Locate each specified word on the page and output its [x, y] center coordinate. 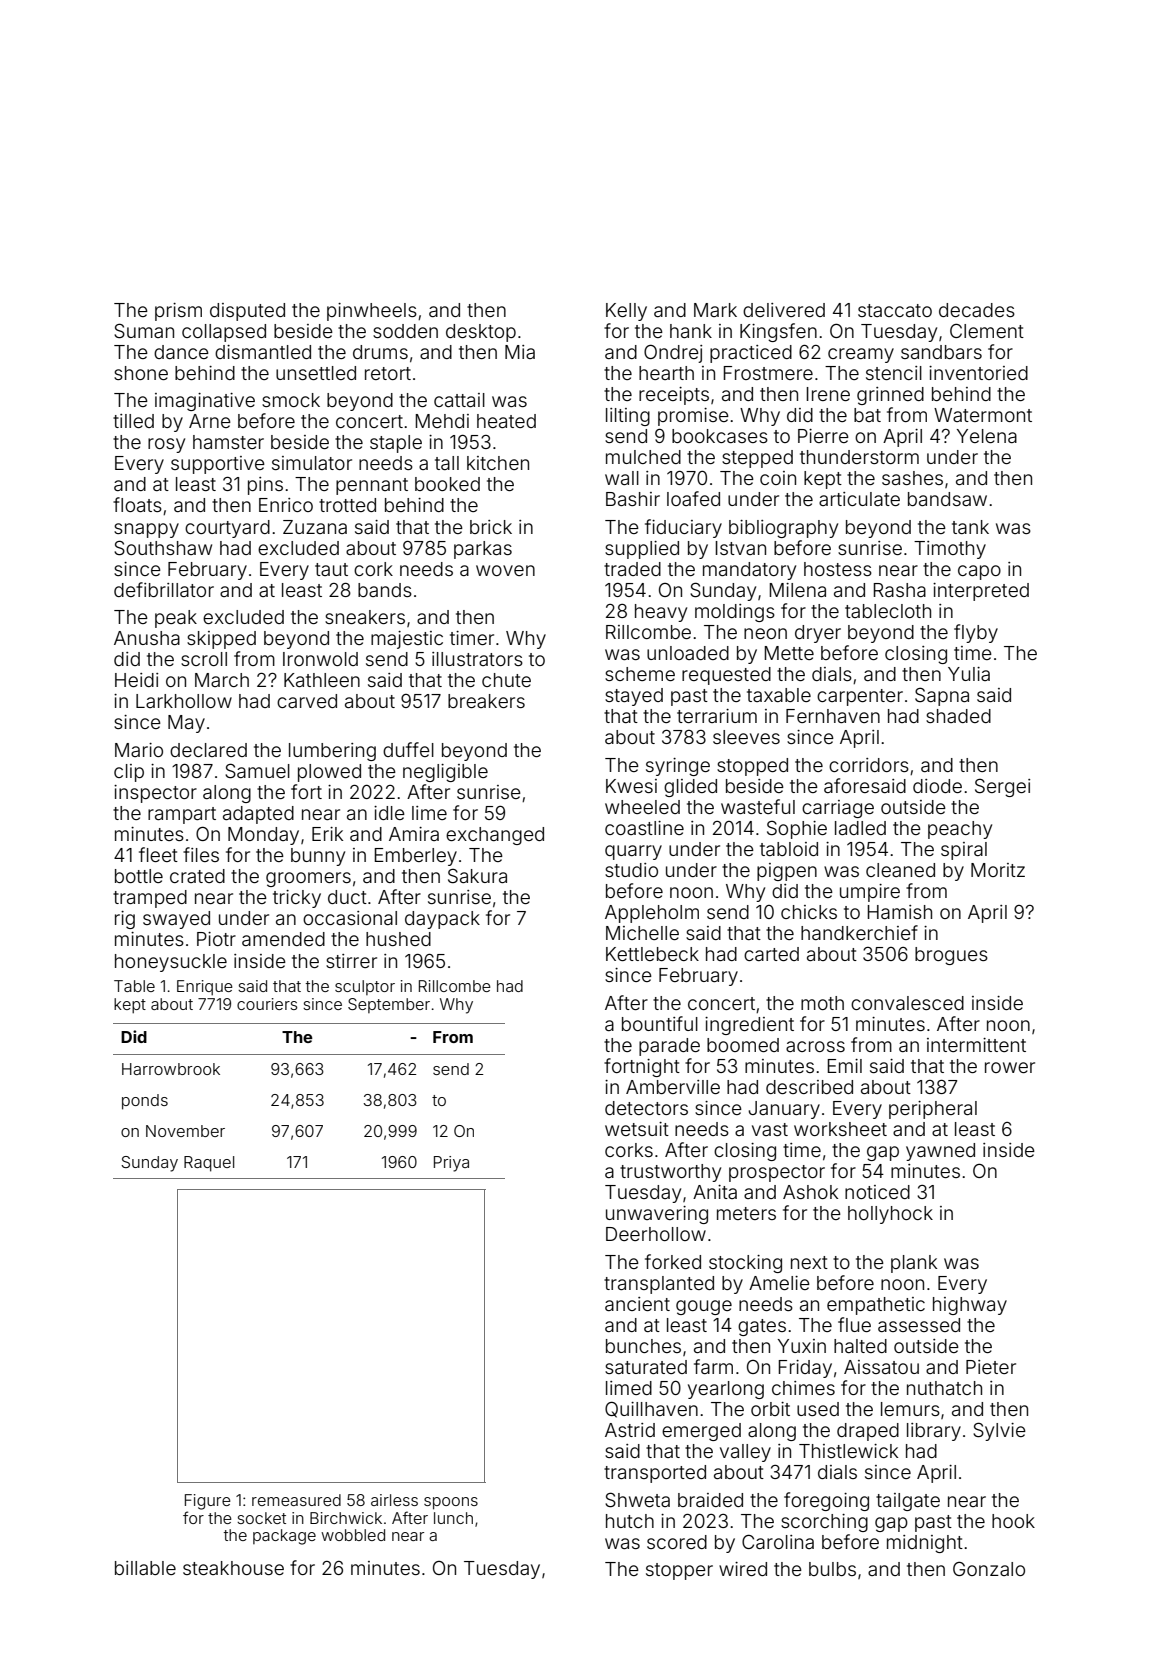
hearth [666, 373]
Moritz [998, 870]
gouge [704, 1307]
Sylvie [999, 1431]
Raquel [209, 1164]
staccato [895, 310]
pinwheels [372, 312]
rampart [182, 815]
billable [145, 1568]
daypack [442, 920]
